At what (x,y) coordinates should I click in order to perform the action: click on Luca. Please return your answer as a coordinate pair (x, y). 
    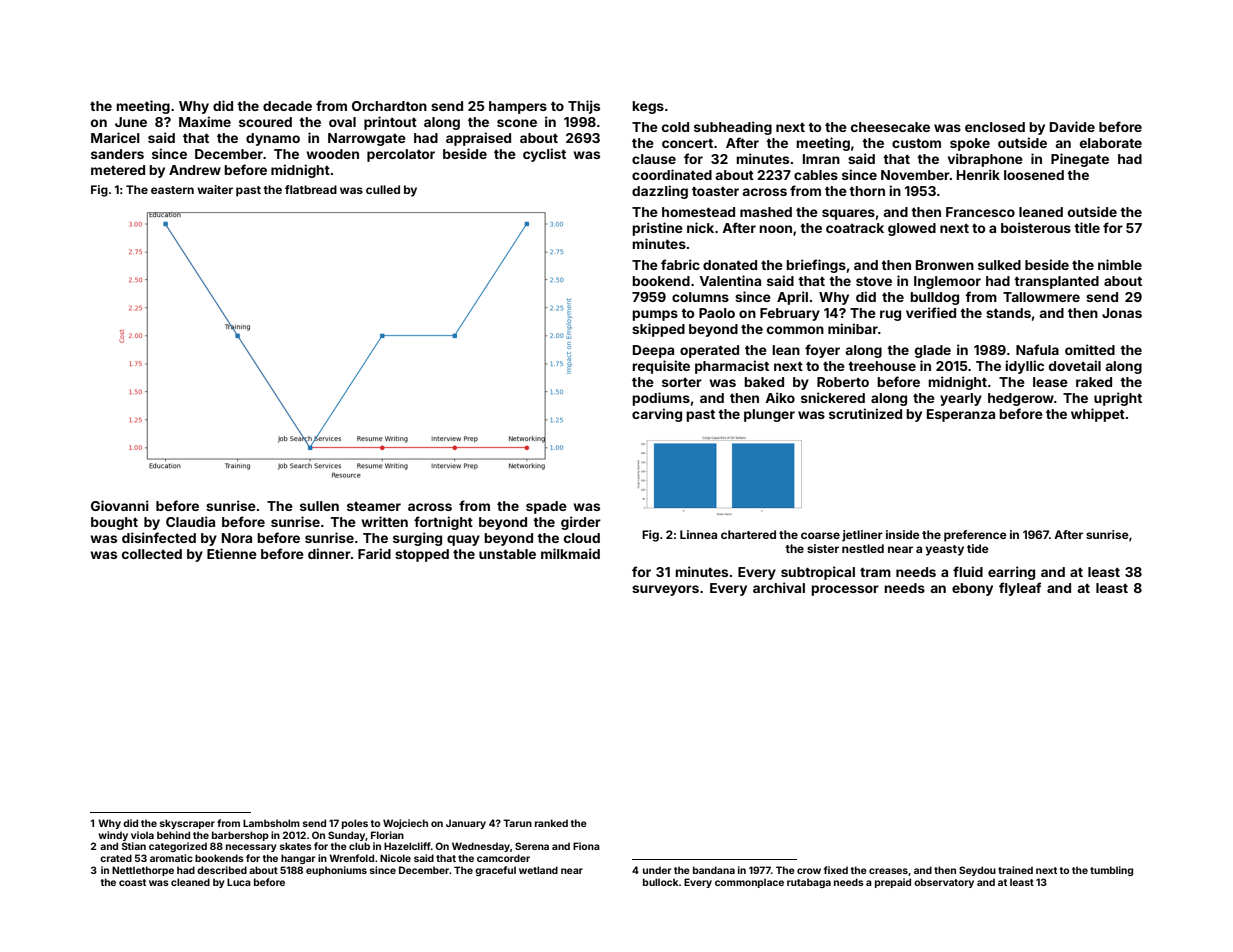
    Looking at the image, I should click on (239, 882).
